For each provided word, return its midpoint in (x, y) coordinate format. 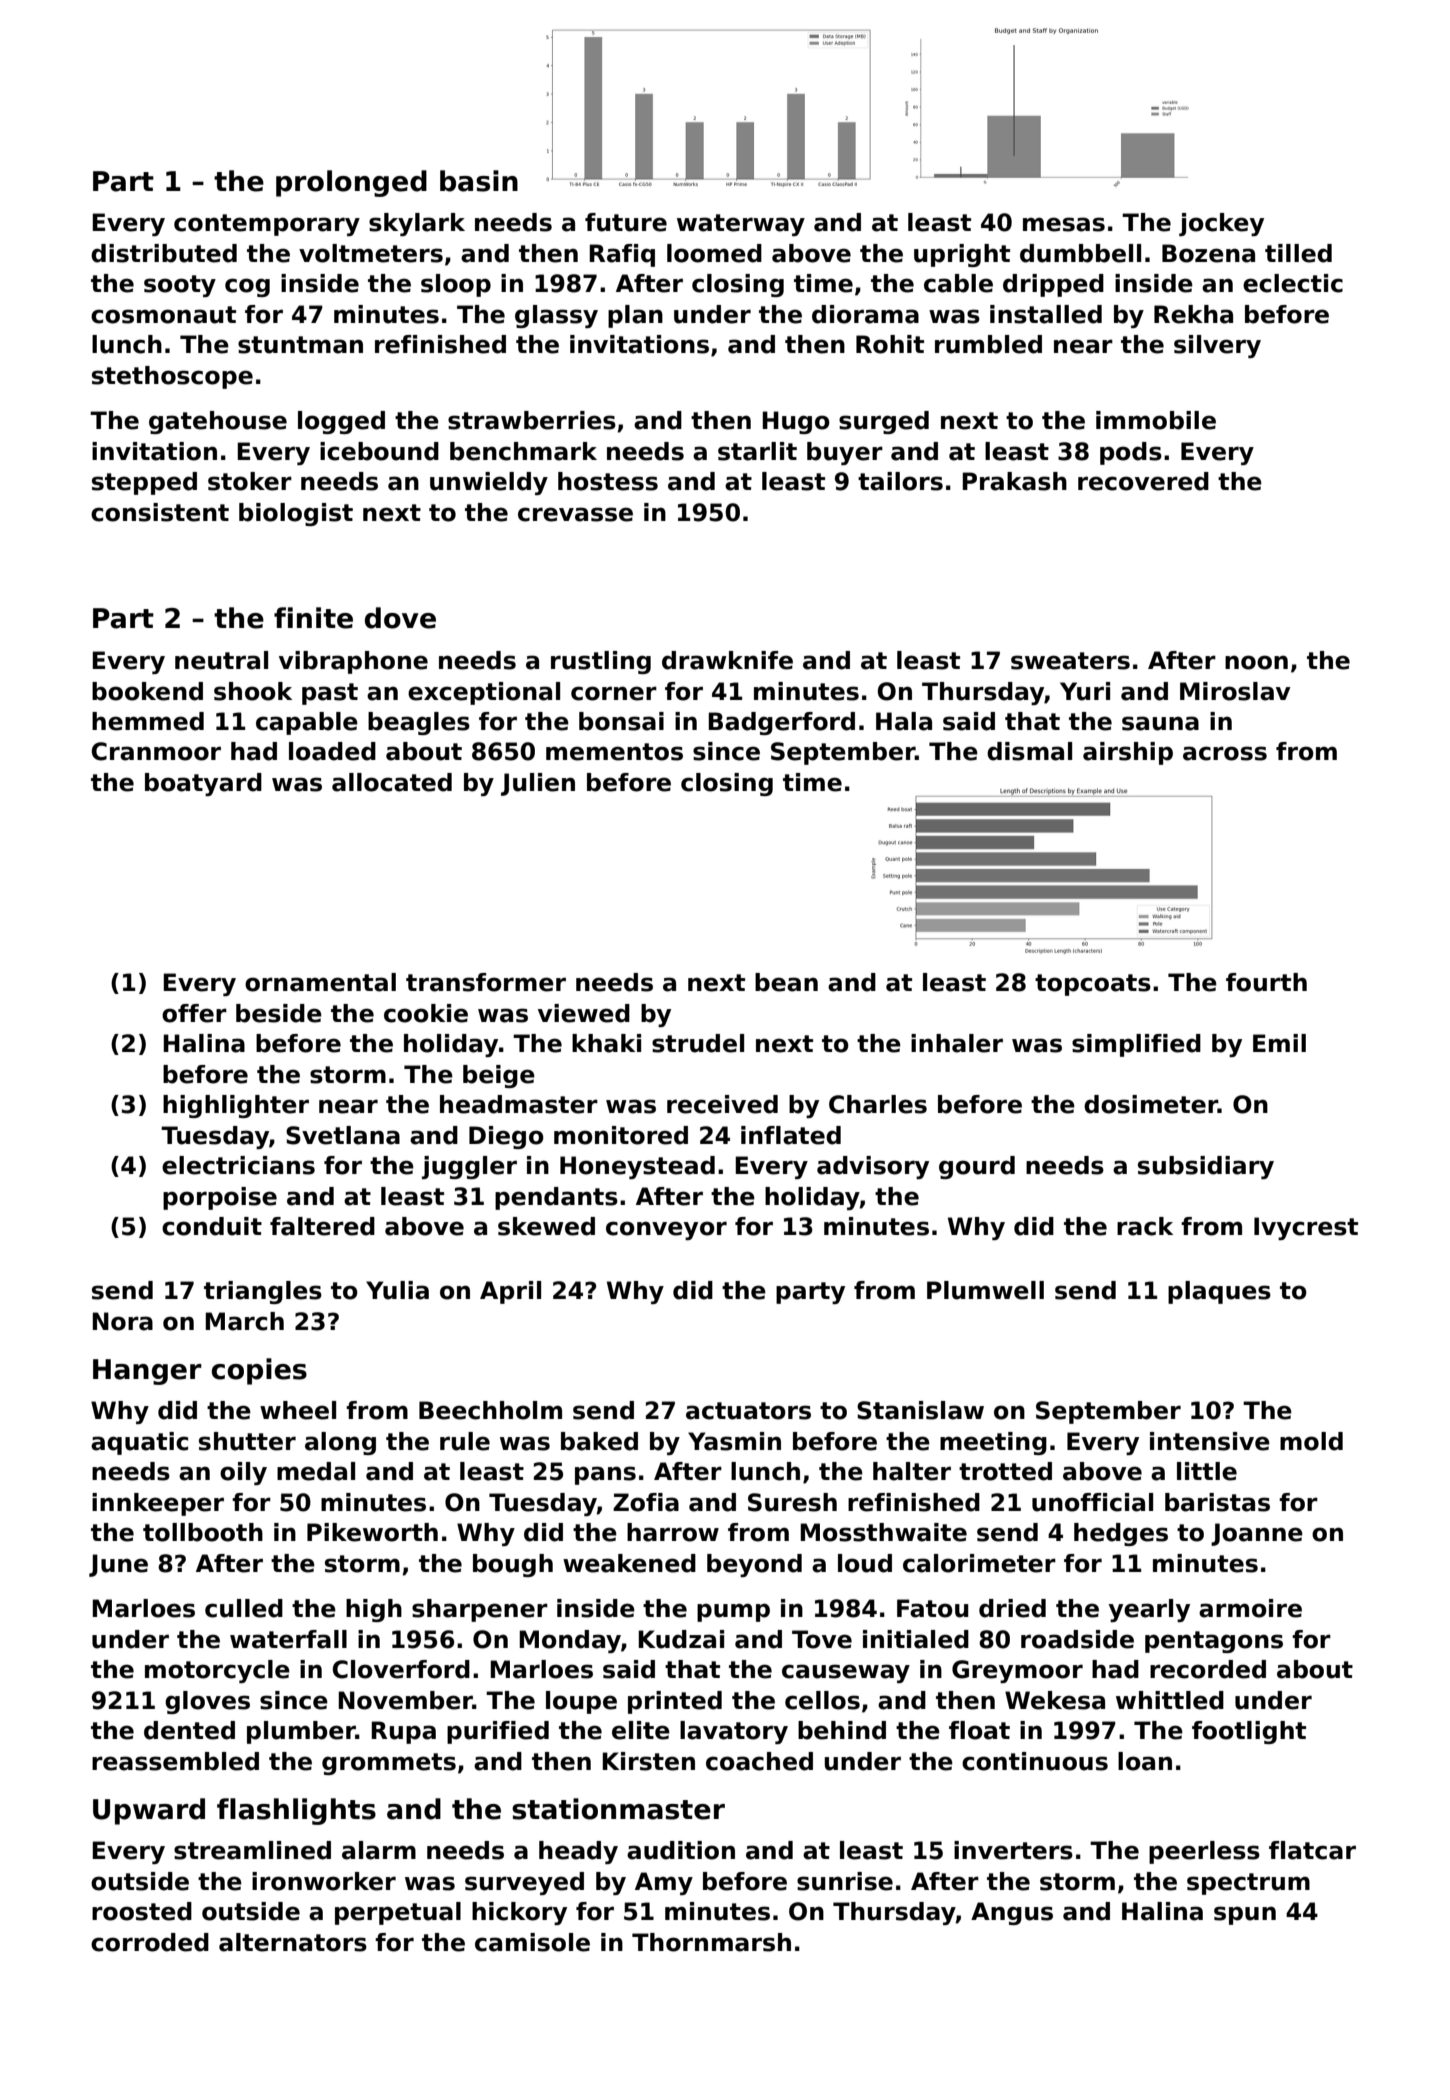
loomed (714, 253)
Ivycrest (1306, 1228)
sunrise (845, 1881)
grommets (389, 1764)
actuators (748, 1411)
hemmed (148, 721)
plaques (1219, 1292)
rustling (601, 662)
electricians (238, 1165)
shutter (247, 1441)
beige (499, 1076)
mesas (1064, 224)
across (1225, 753)
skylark (417, 224)
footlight (1249, 1732)
